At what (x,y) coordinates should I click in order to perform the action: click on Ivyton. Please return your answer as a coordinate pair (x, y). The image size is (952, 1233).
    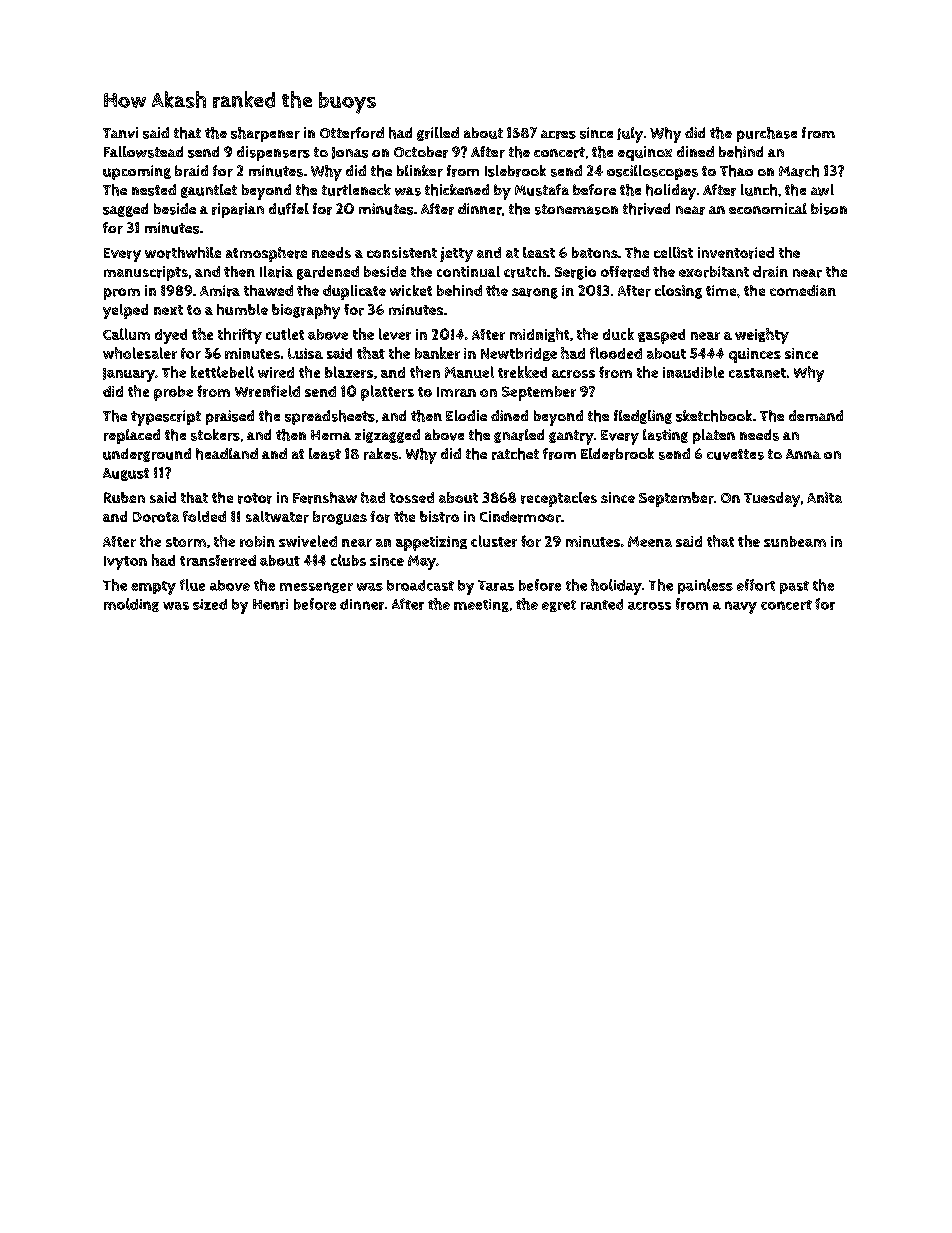
    Looking at the image, I should click on (125, 563).
